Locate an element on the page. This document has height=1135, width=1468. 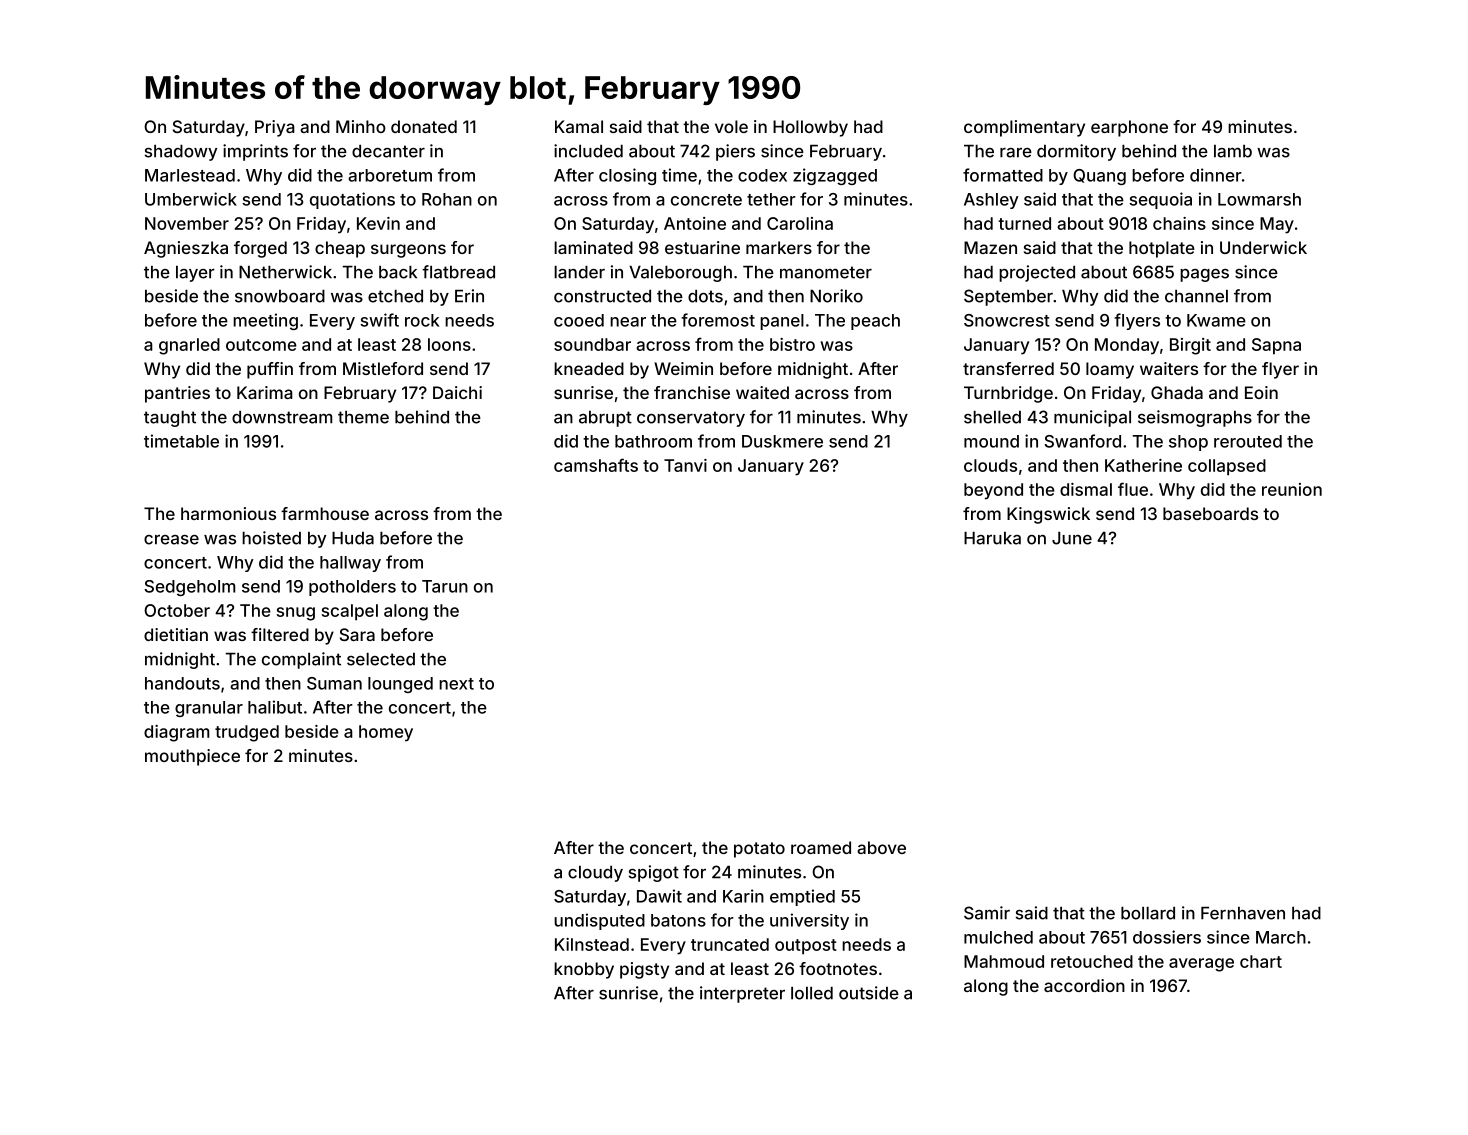
snug is located at coordinates (296, 614).
